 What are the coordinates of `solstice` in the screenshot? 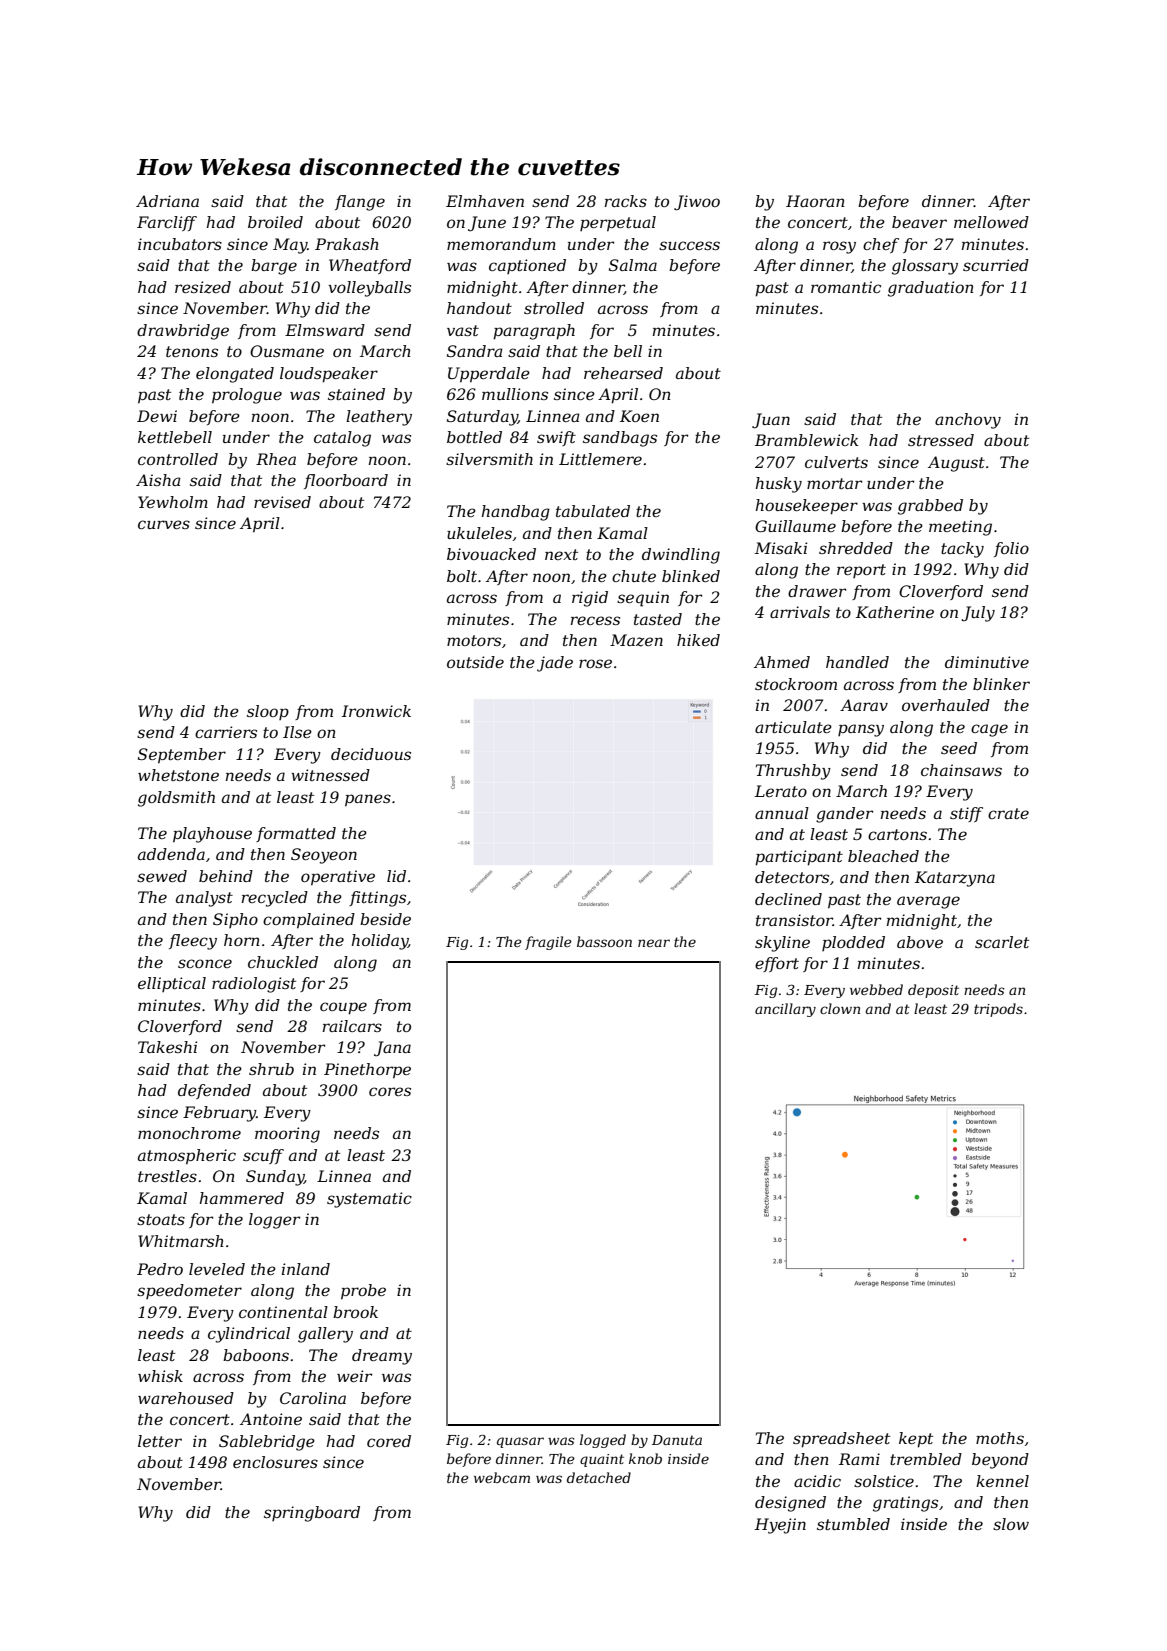 It's located at (884, 1481).
